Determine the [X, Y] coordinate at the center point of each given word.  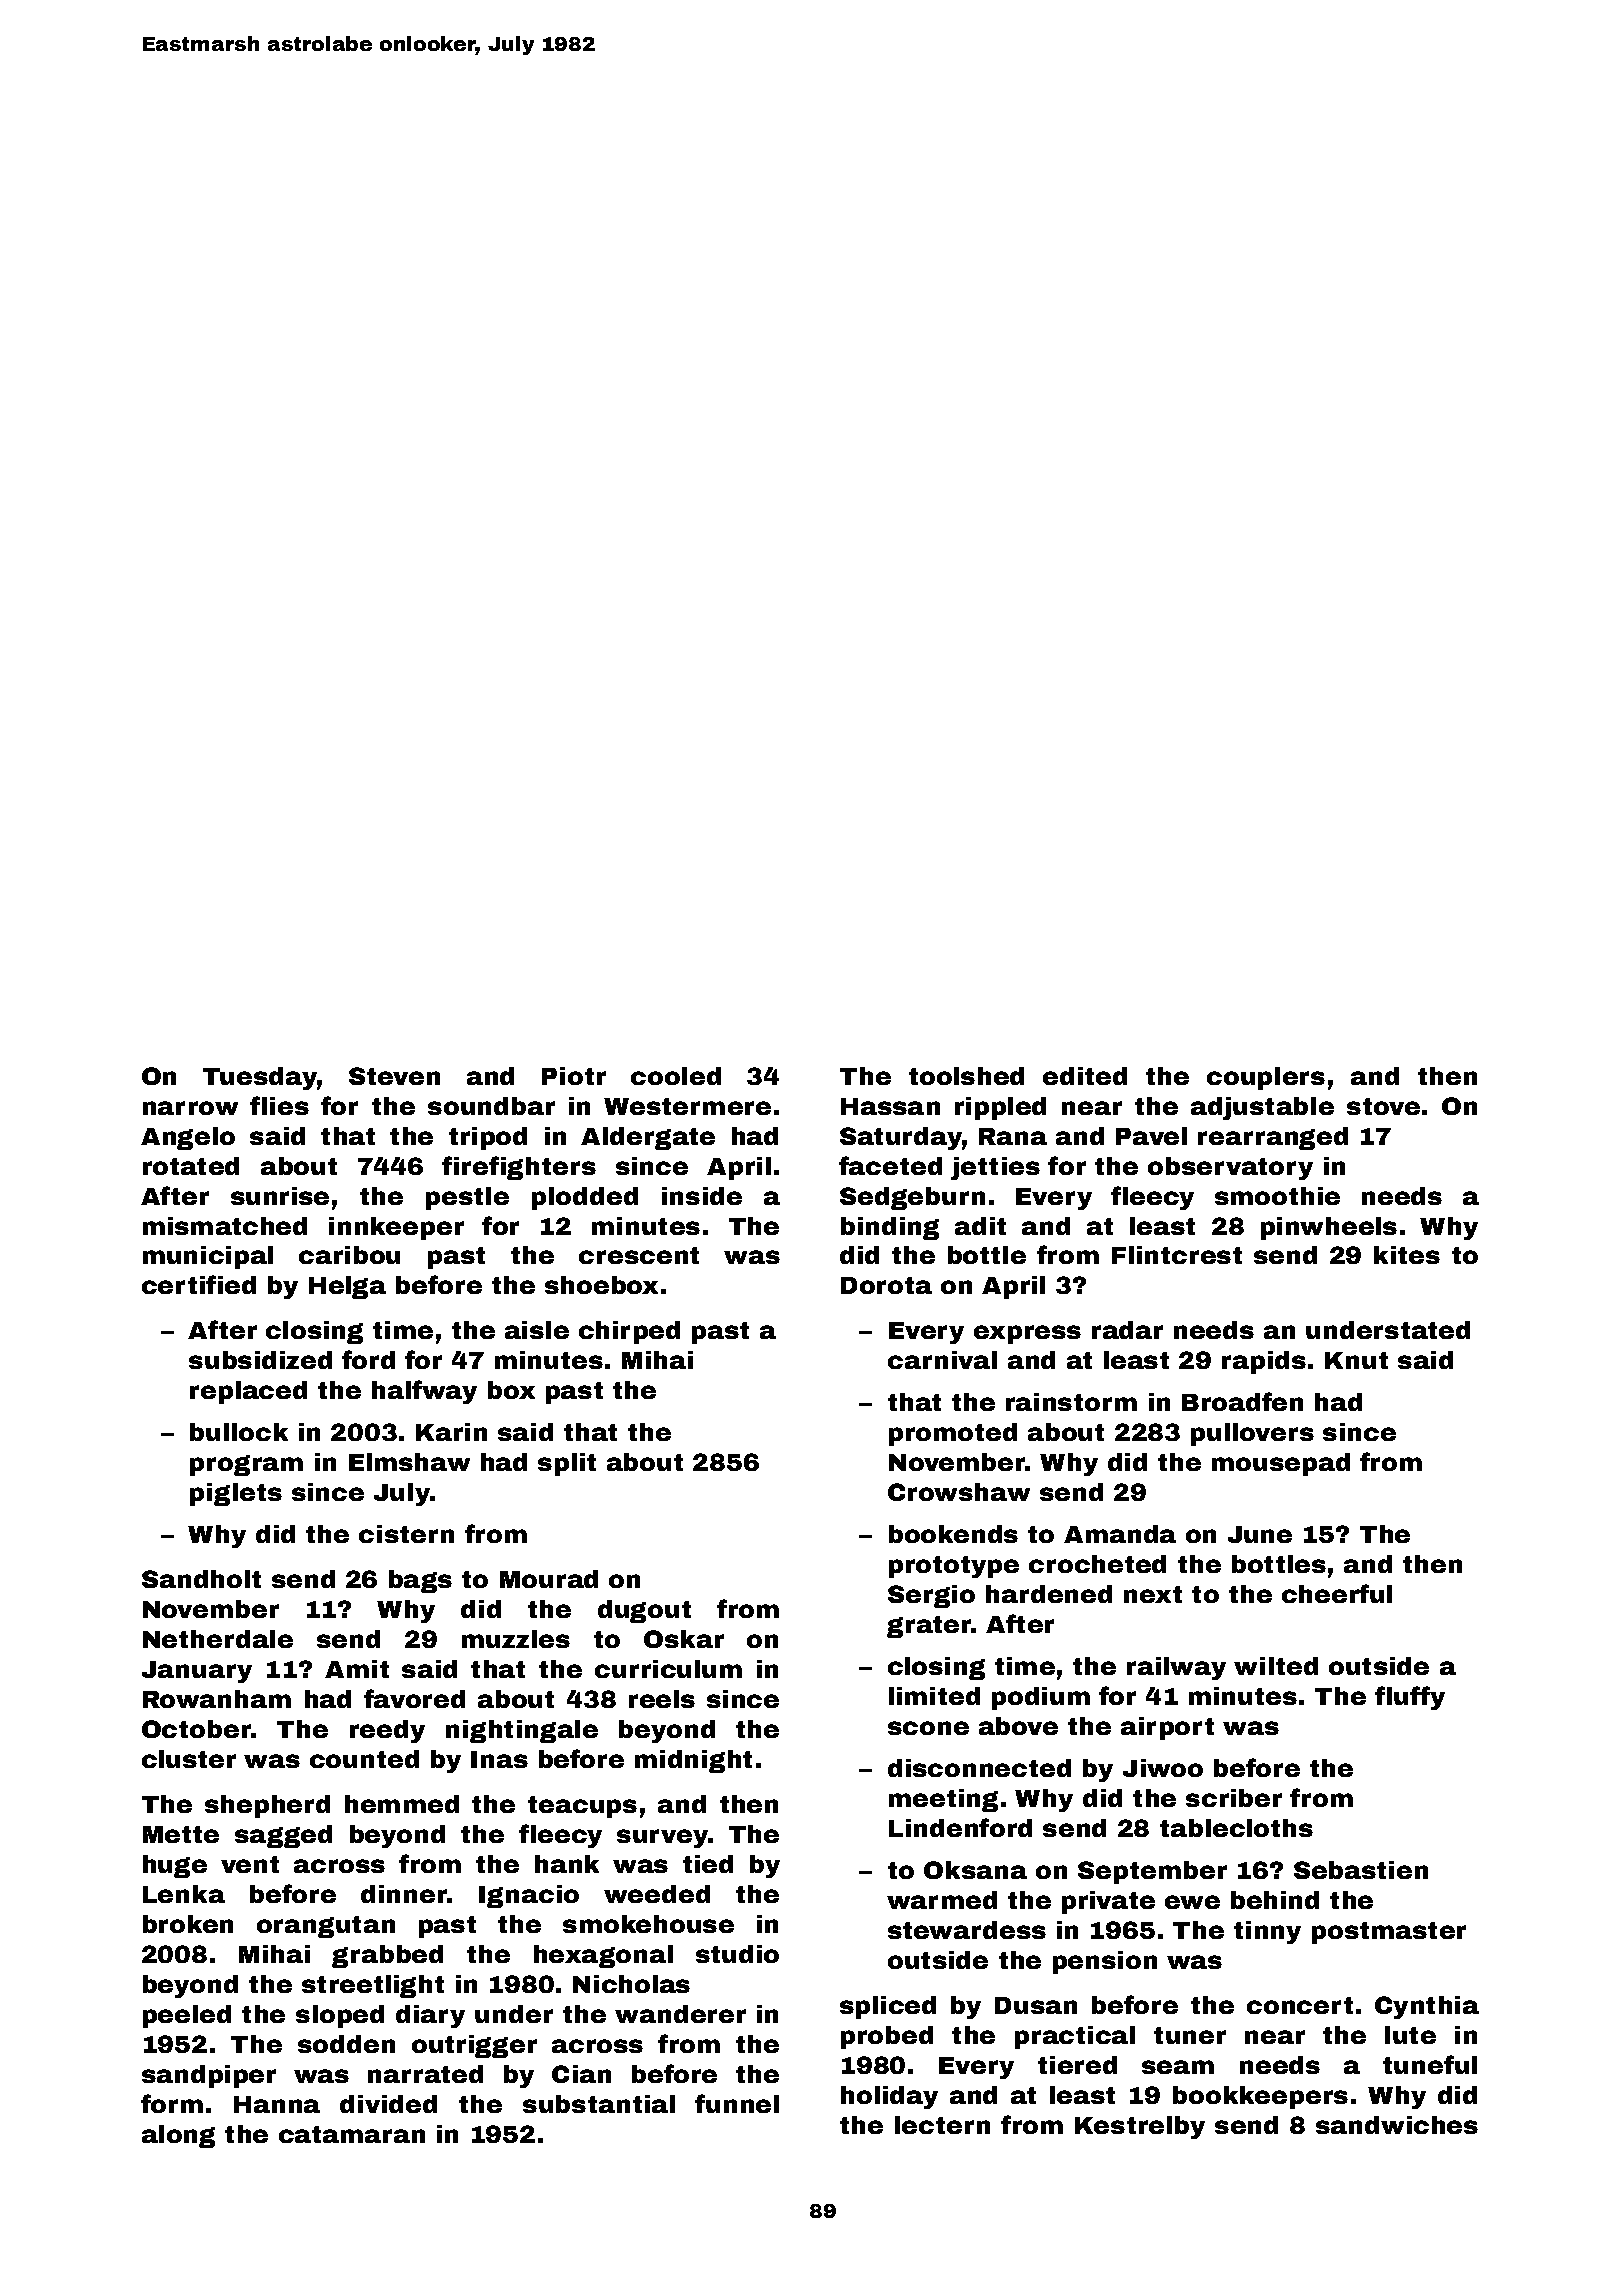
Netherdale [218, 1639]
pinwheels [1329, 1228]
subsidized [260, 1360]
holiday [889, 2097]
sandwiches [1397, 2125]
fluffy [1410, 1698]
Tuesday [260, 1078]
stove [1383, 1106]
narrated [425, 2074]
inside [702, 1196]
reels [662, 1699]
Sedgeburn [912, 1198]
